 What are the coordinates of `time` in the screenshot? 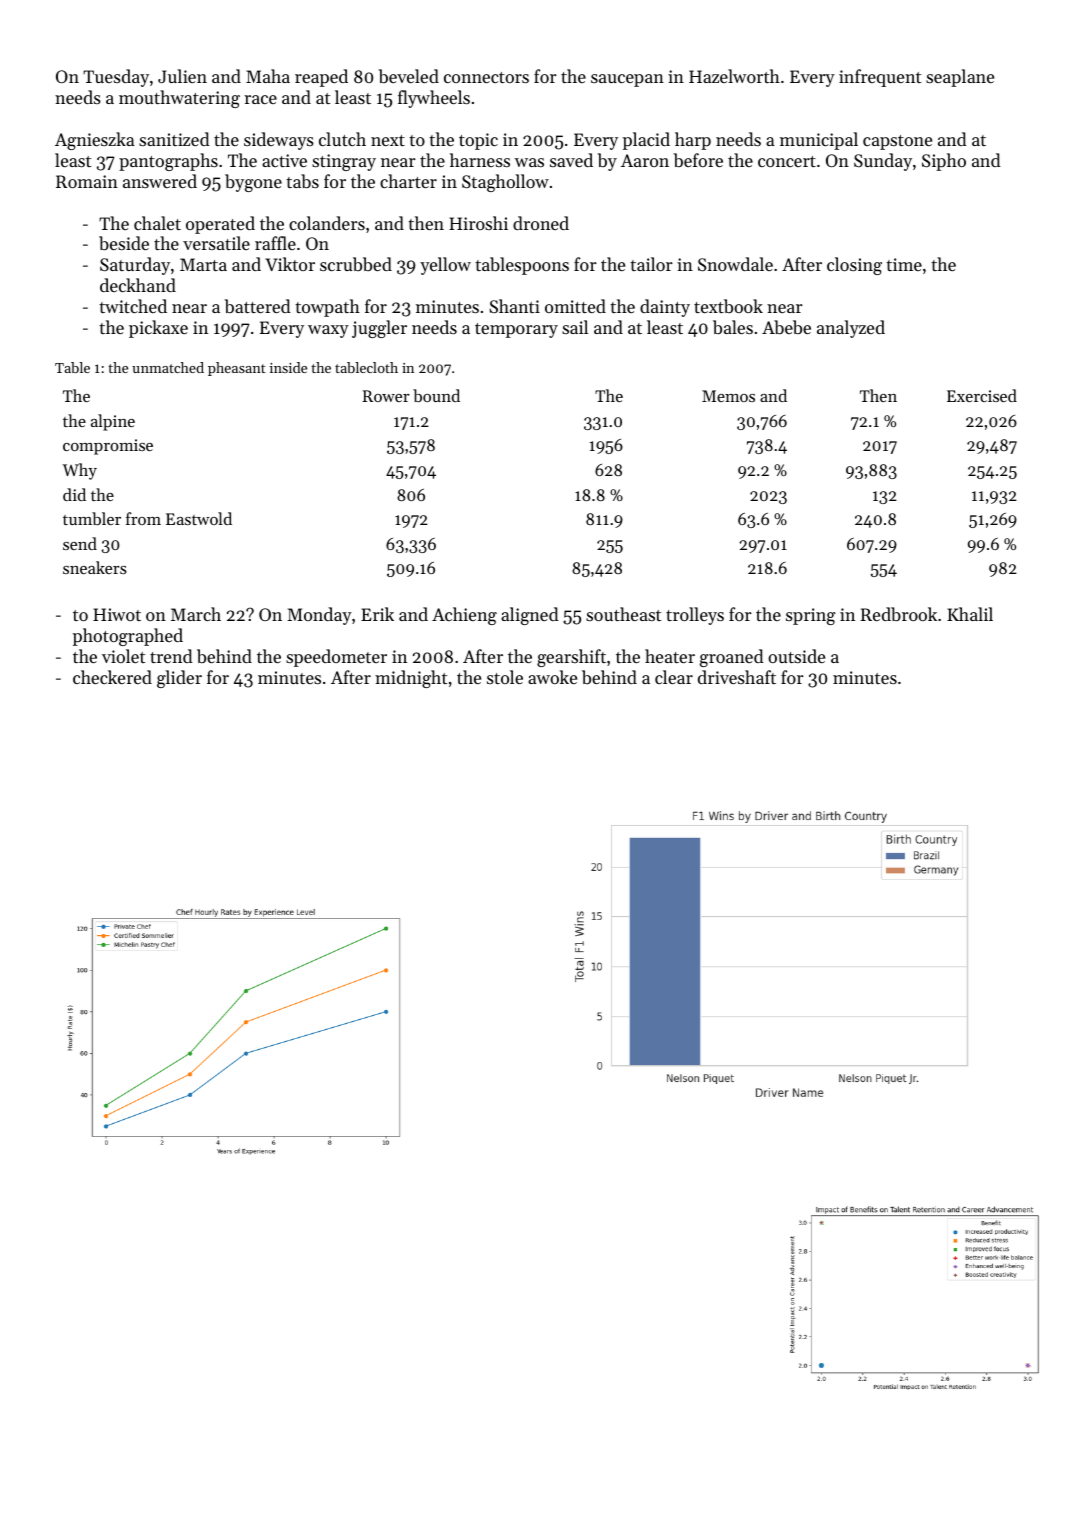 It's located at (904, 264).
